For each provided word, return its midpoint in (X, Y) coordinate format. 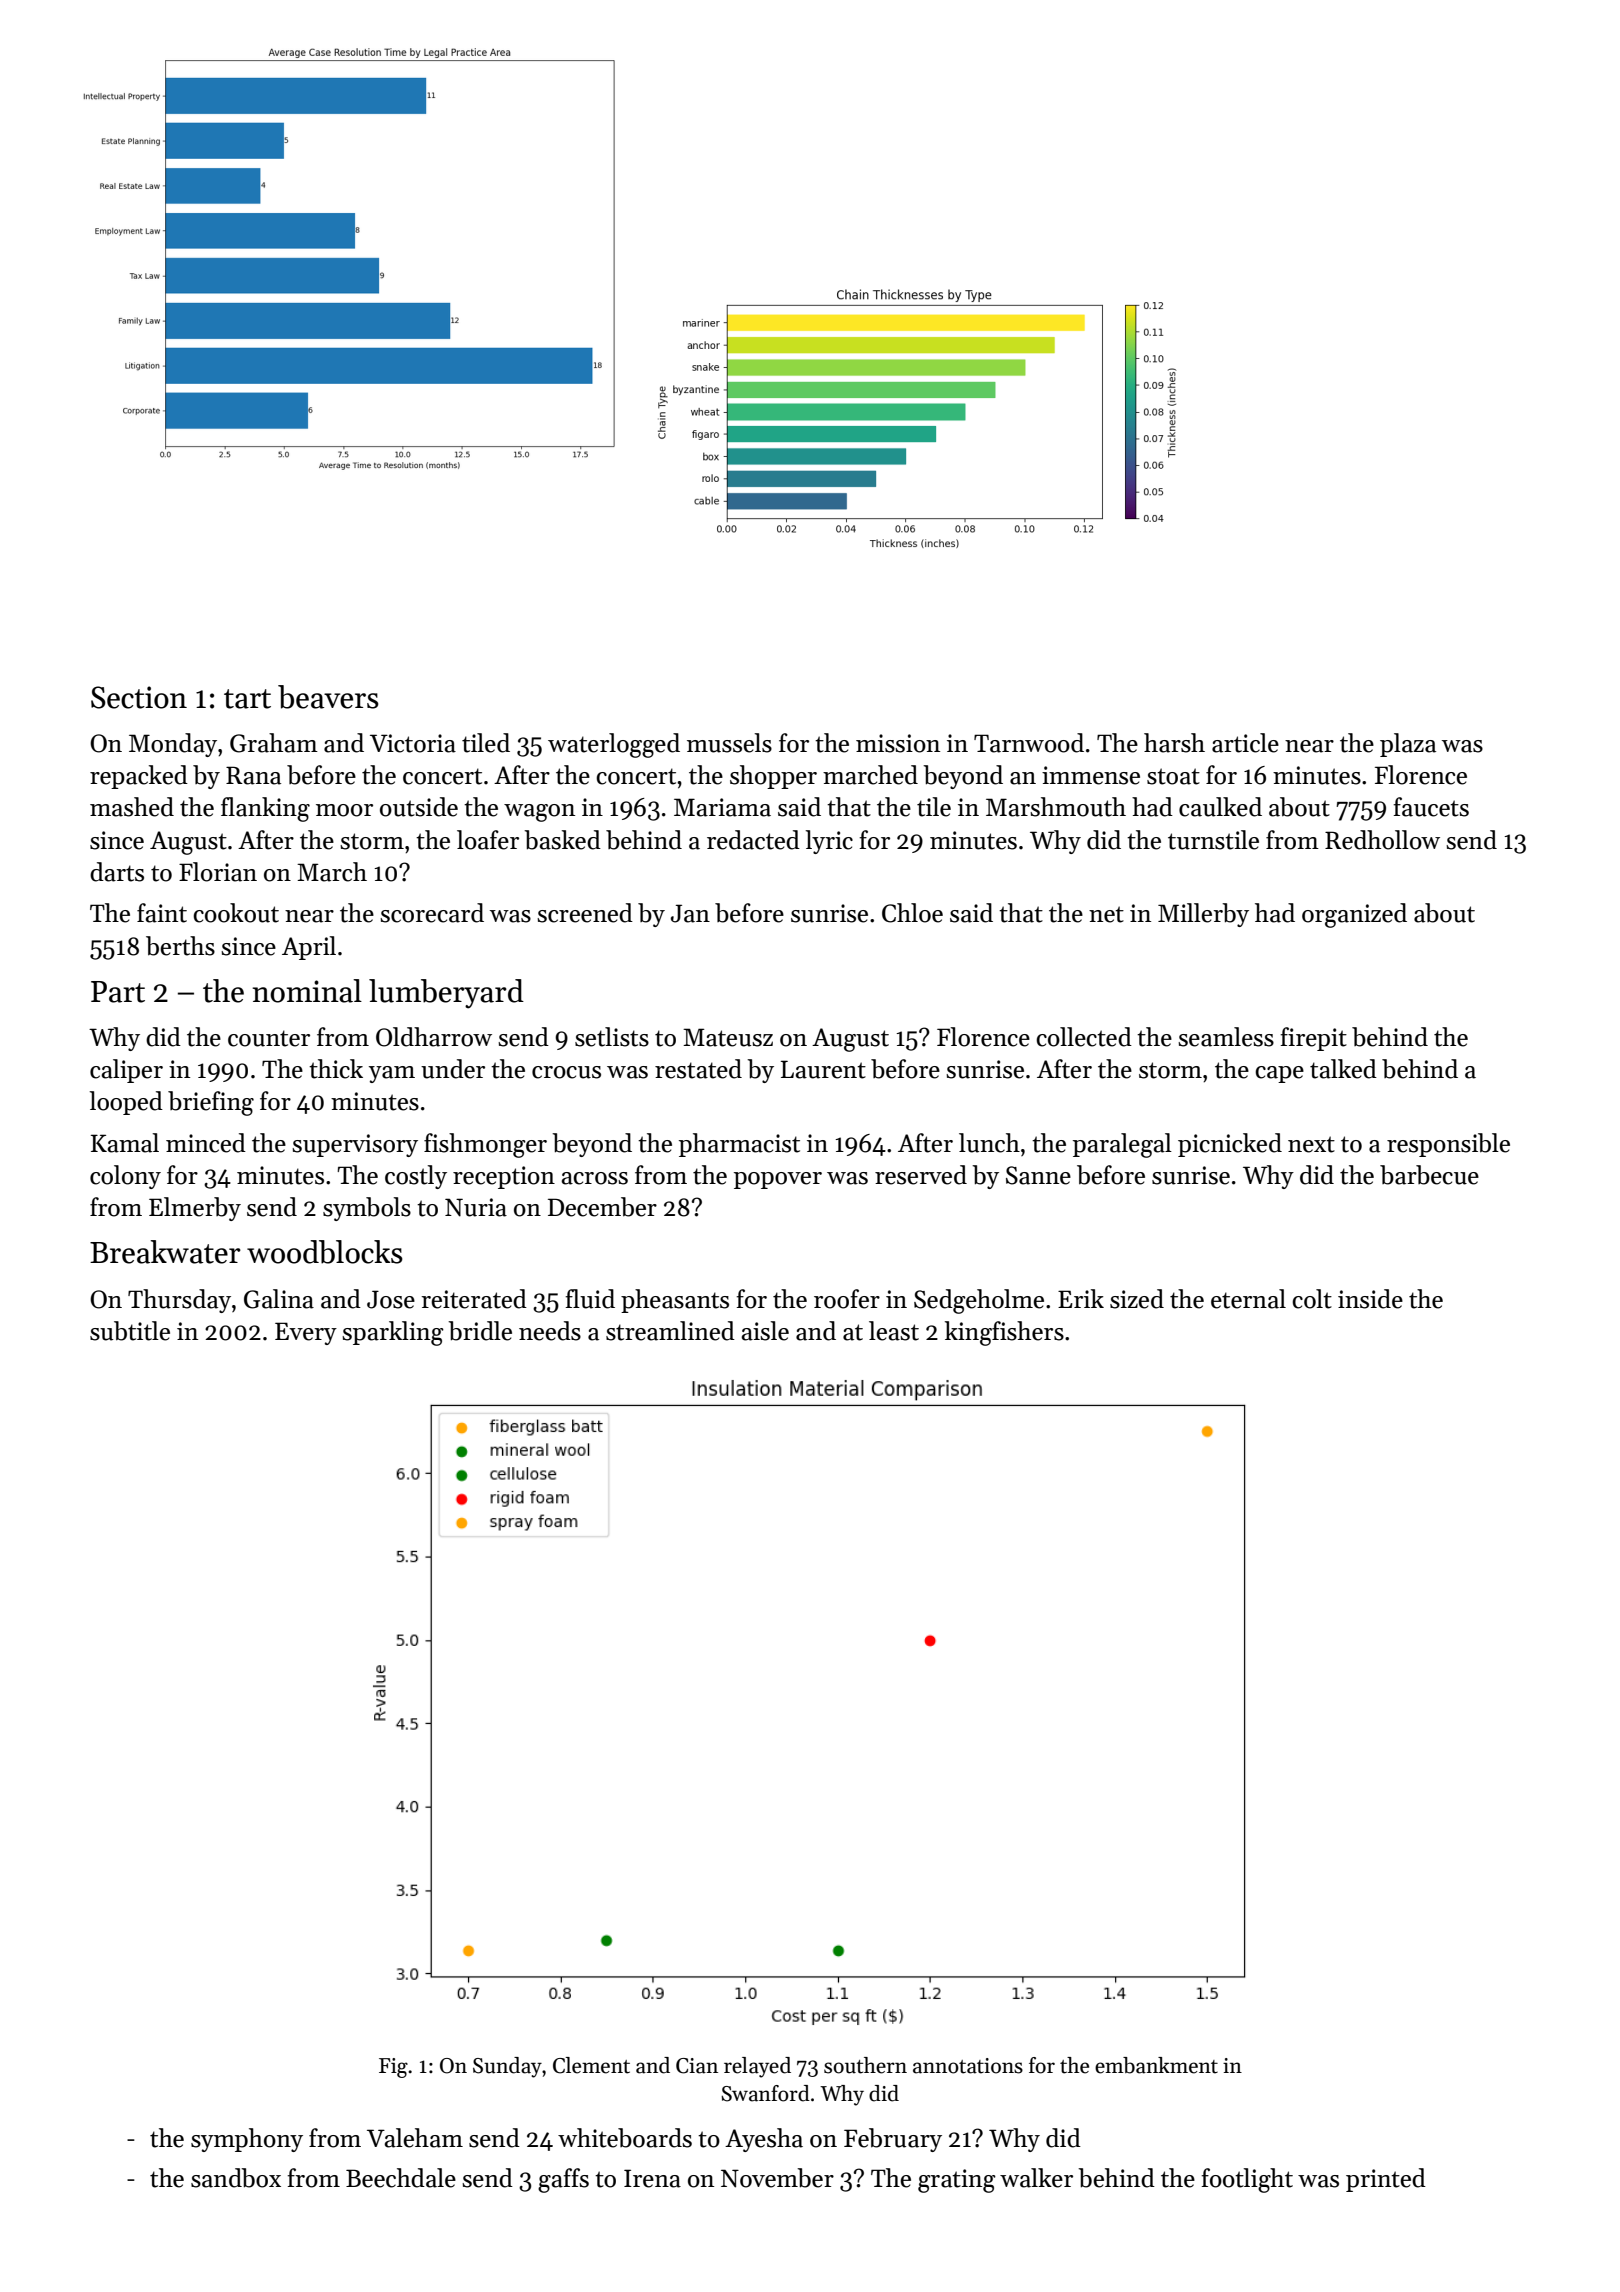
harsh (1174, 743)
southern (865, 2065)
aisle (765, 1331)
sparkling (393, 1333)
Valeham (415, 2138)
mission (898, 743)
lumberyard (446, 994)
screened (585, 913)
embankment (1156, 2065)
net (1106, 914)
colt (1312, 1299)
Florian (218, 872)
